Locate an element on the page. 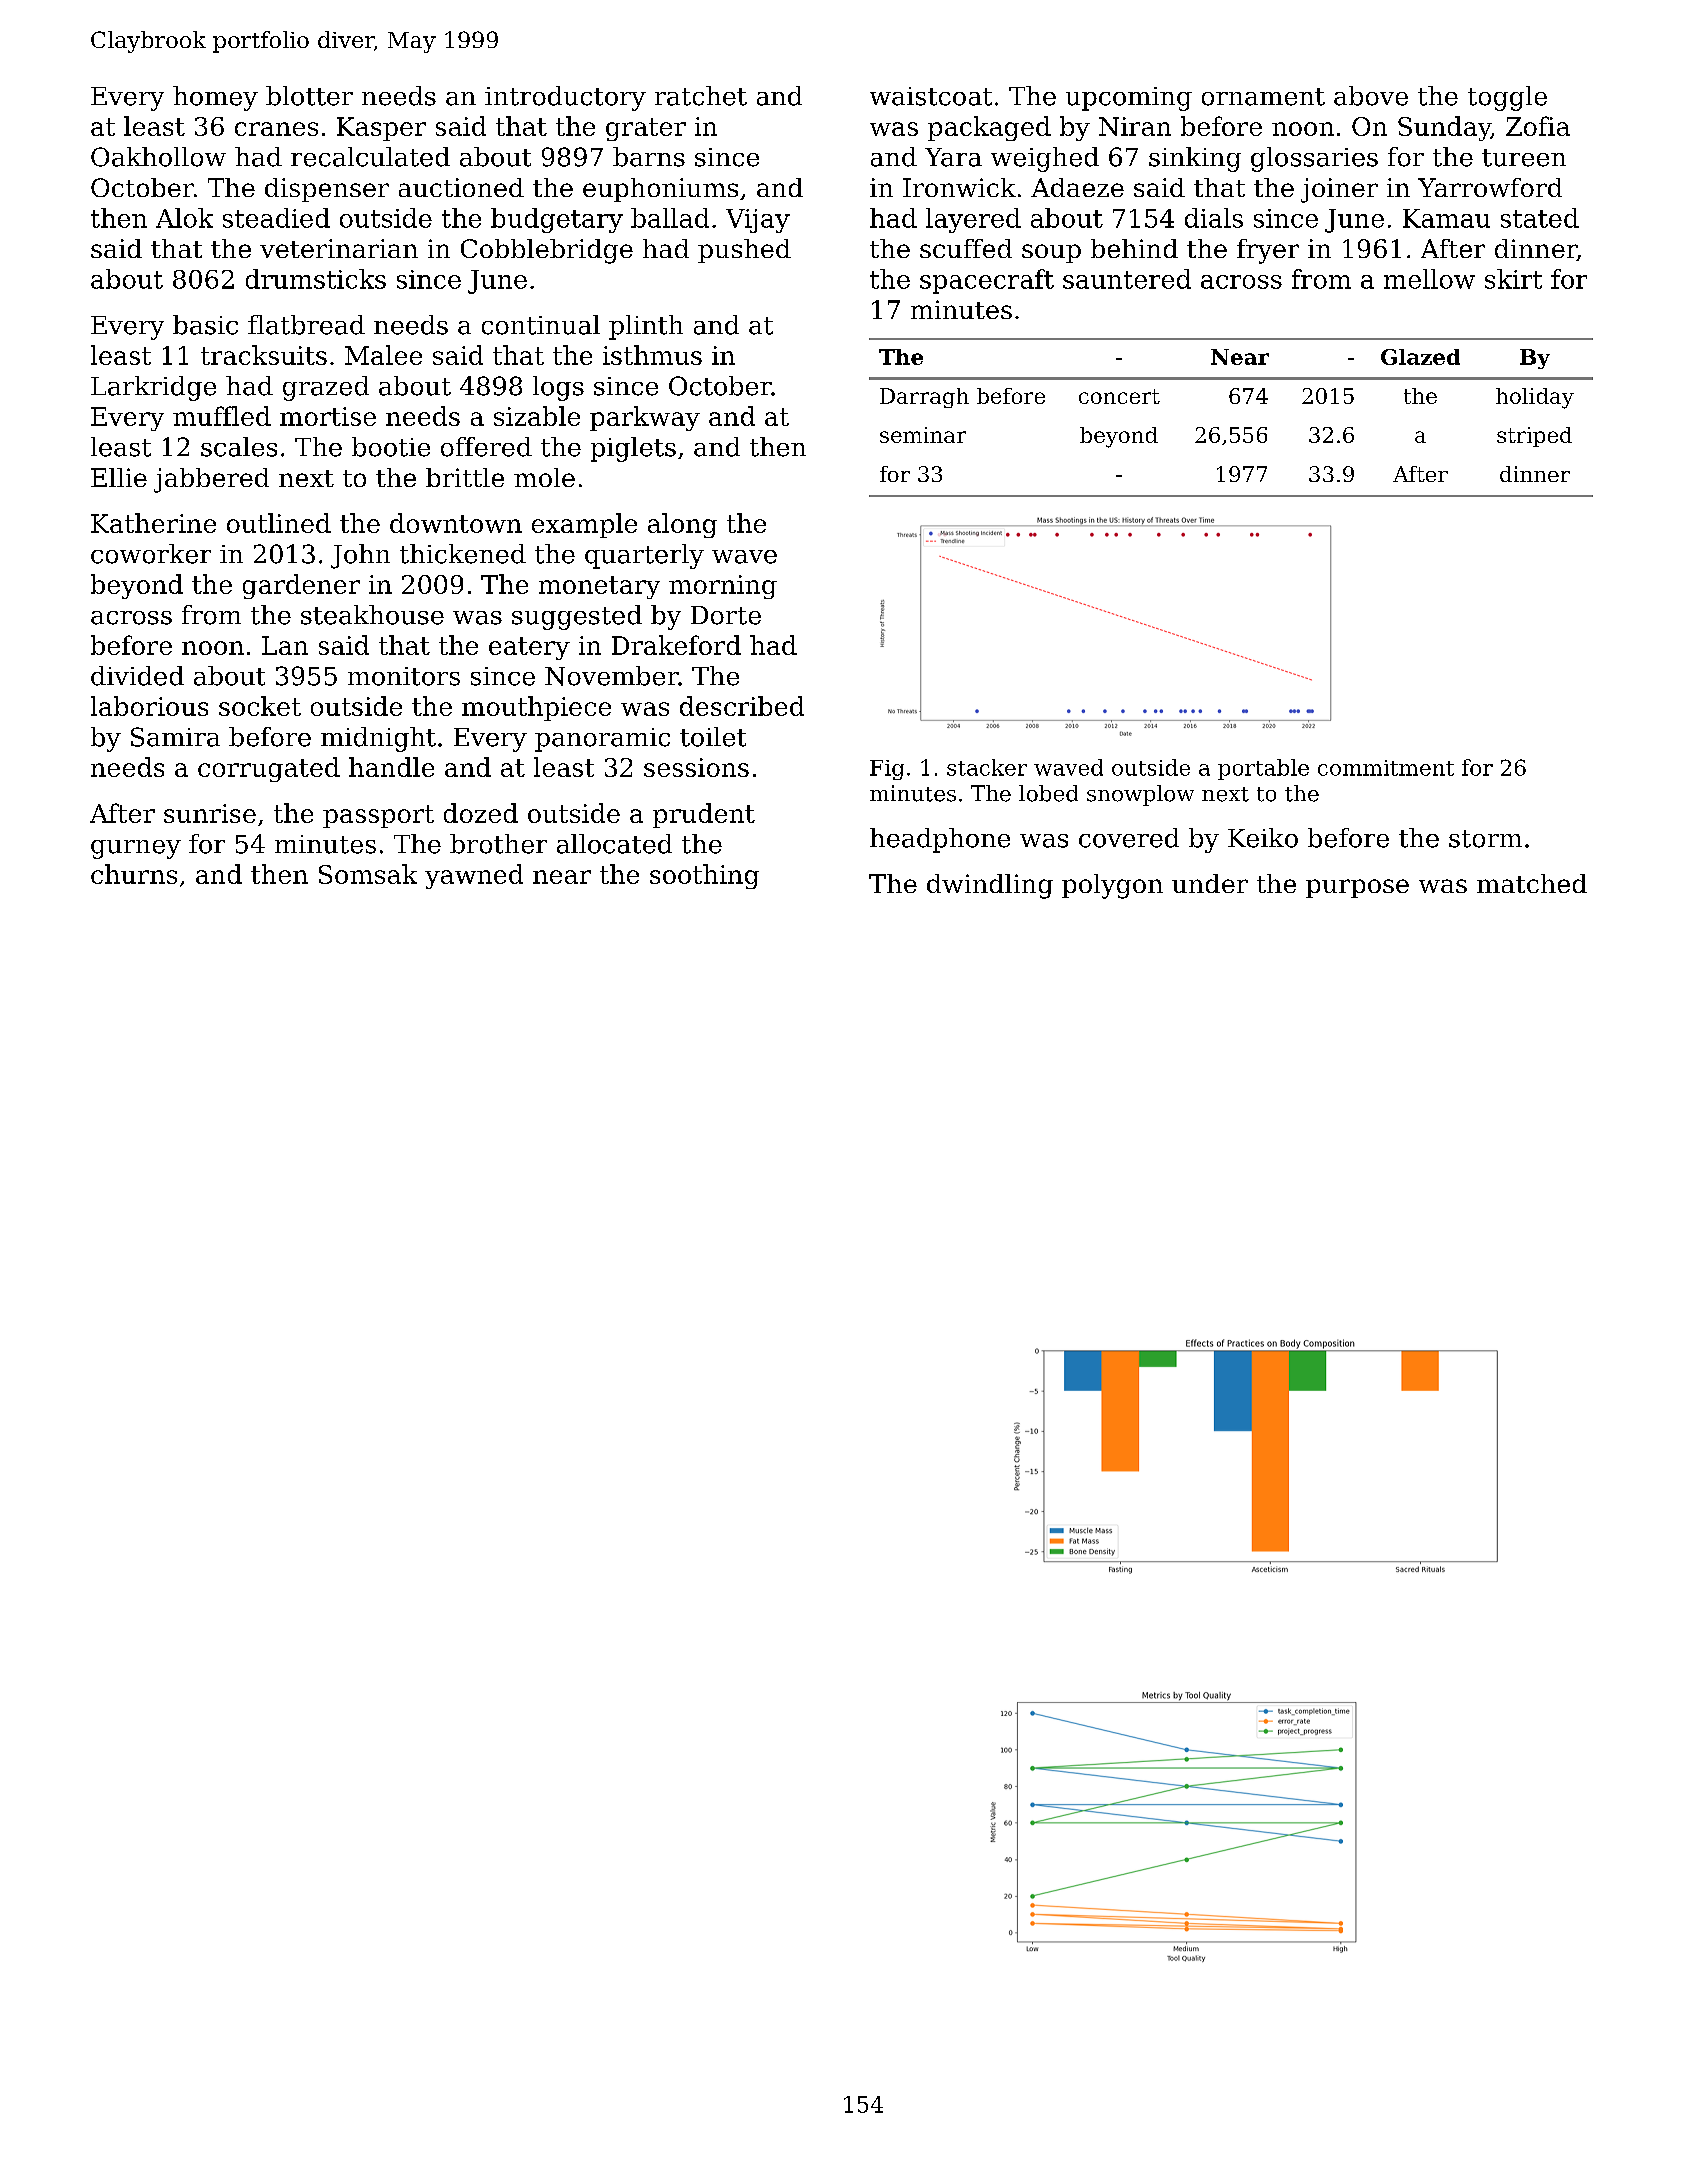 The image size is (1683, 2178). scales is located at coordinates (239, 447).
